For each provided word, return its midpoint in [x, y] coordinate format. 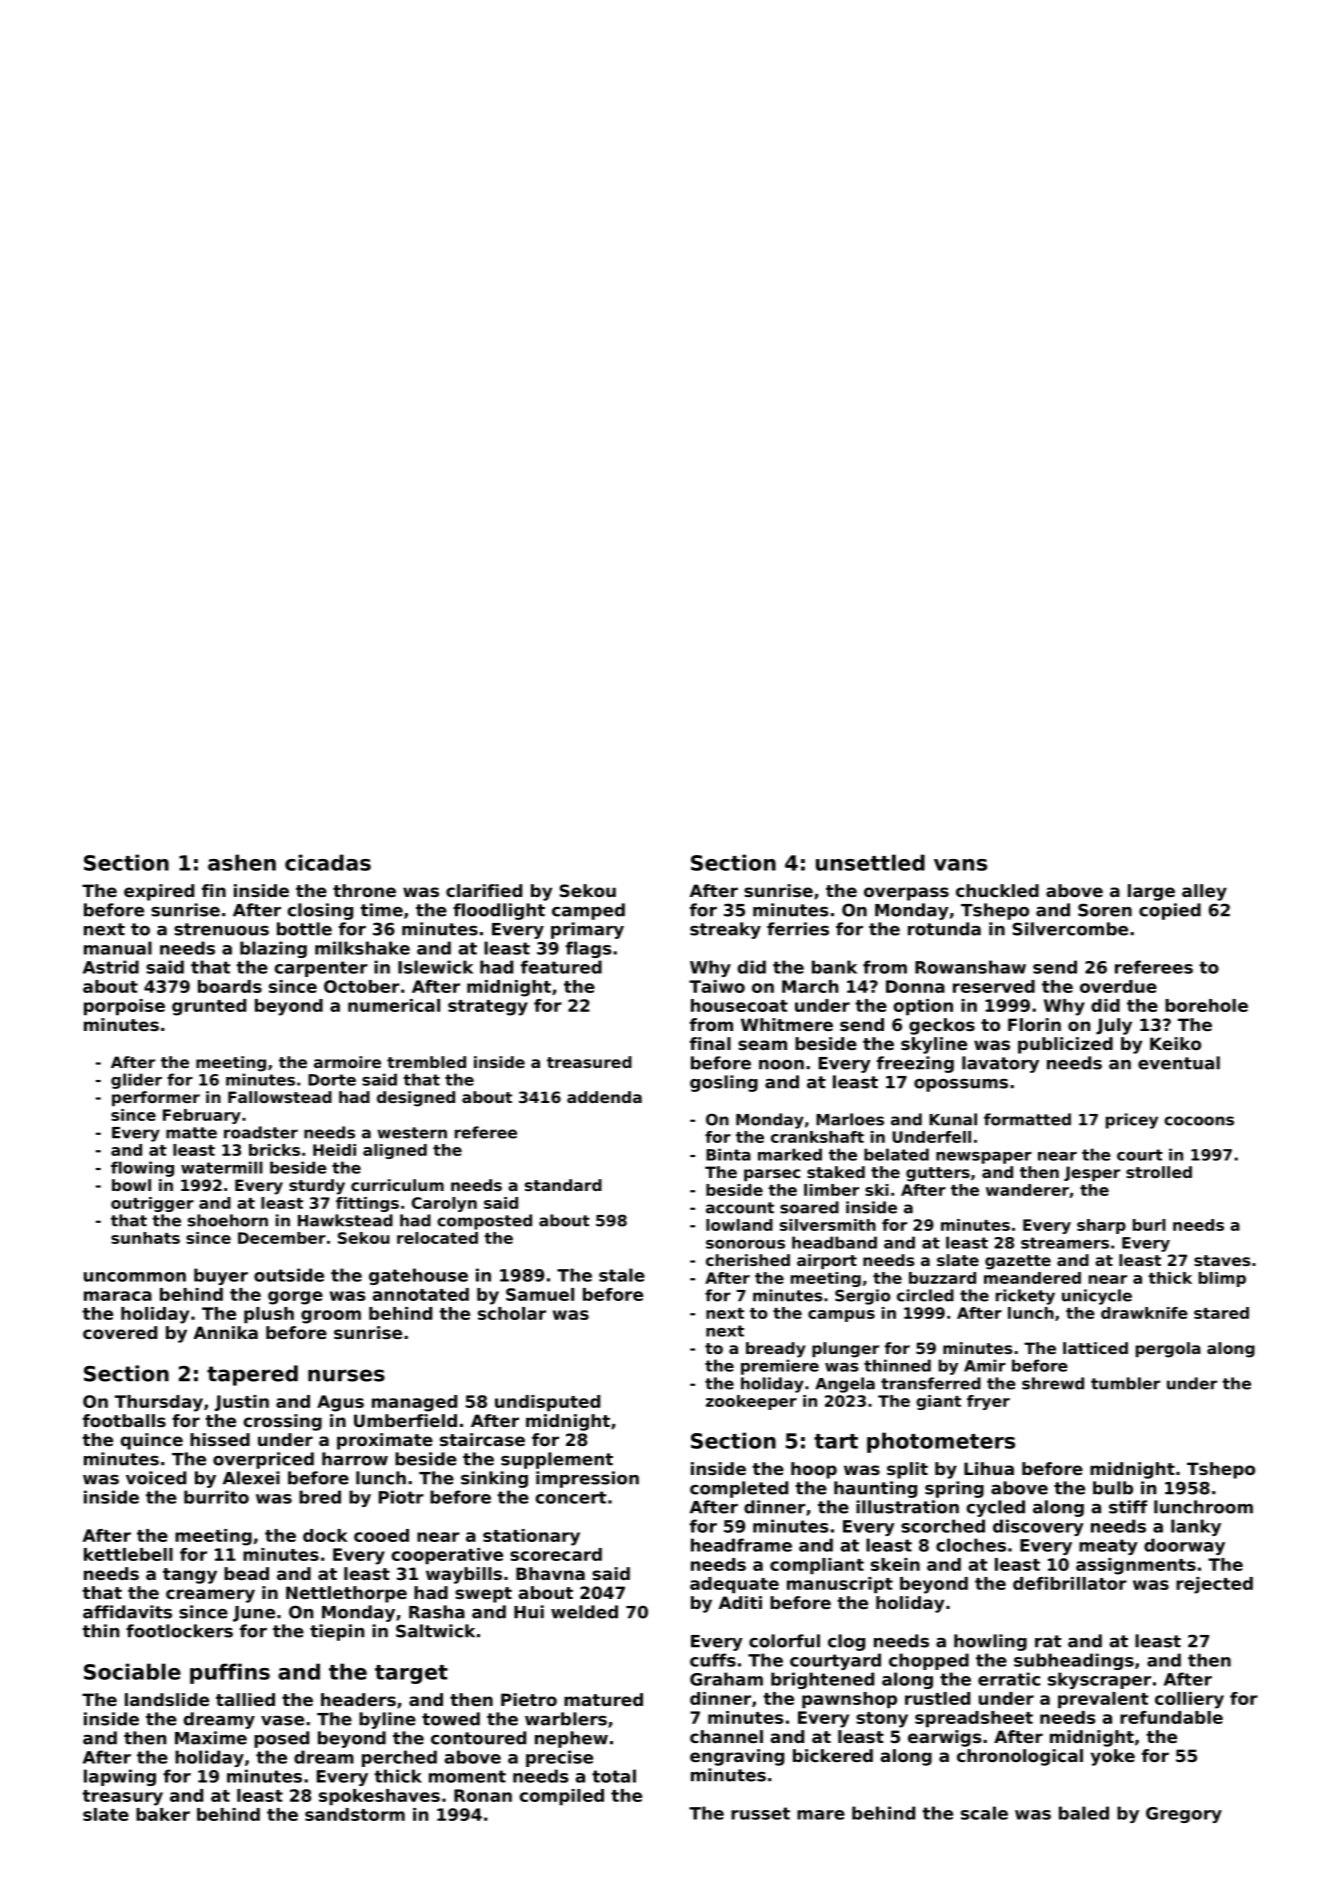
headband [834, 1242]
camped [588, 911]
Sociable [132, 1671]
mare [821, 1815]
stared [1221, 1313]
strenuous [221, 929]
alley [1204, 892]
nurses [346, 1375]
